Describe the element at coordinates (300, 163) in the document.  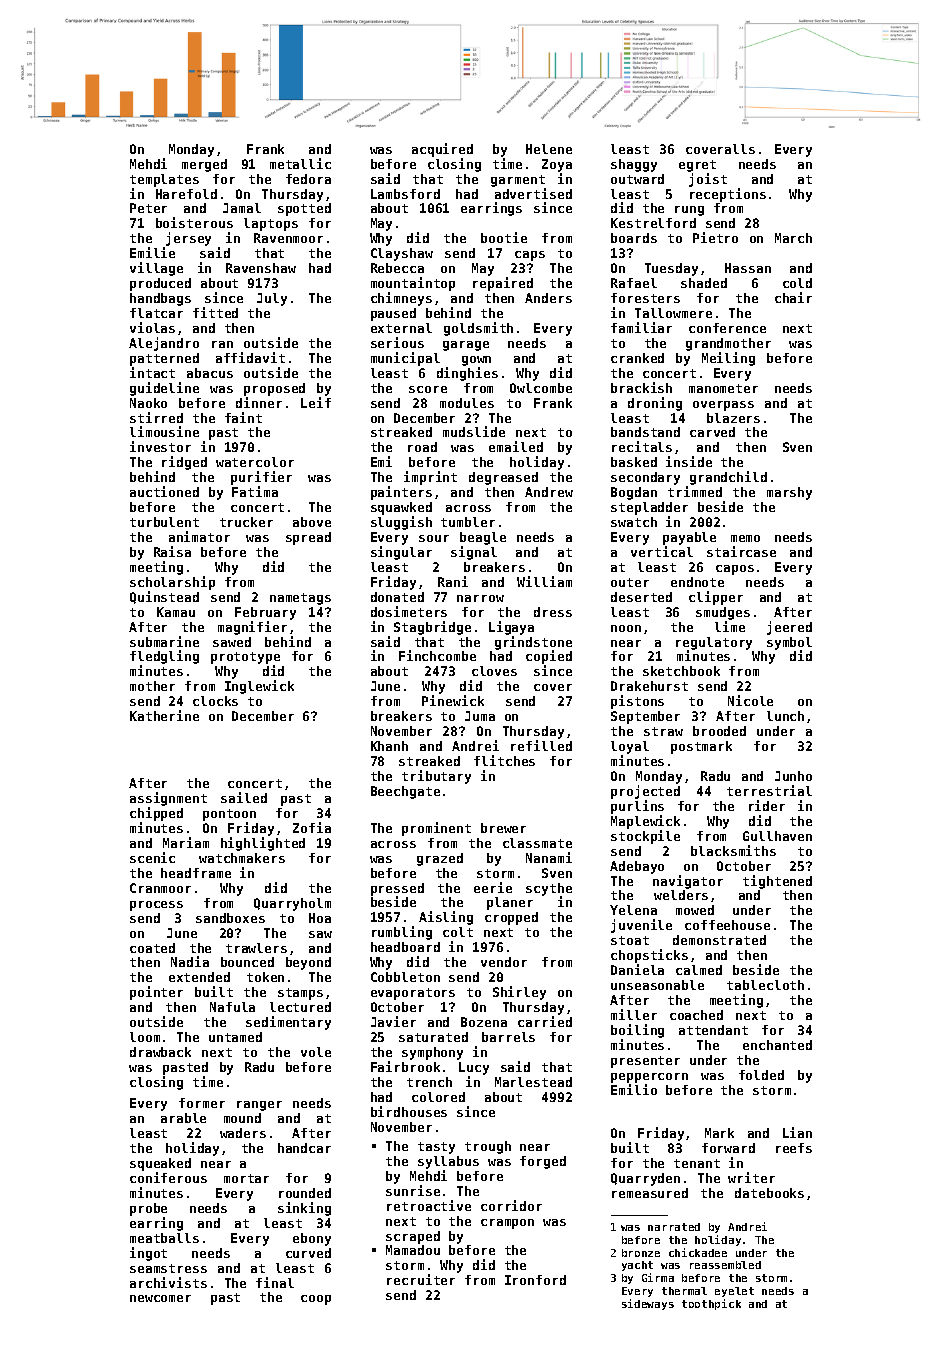
I see `metallic` at that location.
